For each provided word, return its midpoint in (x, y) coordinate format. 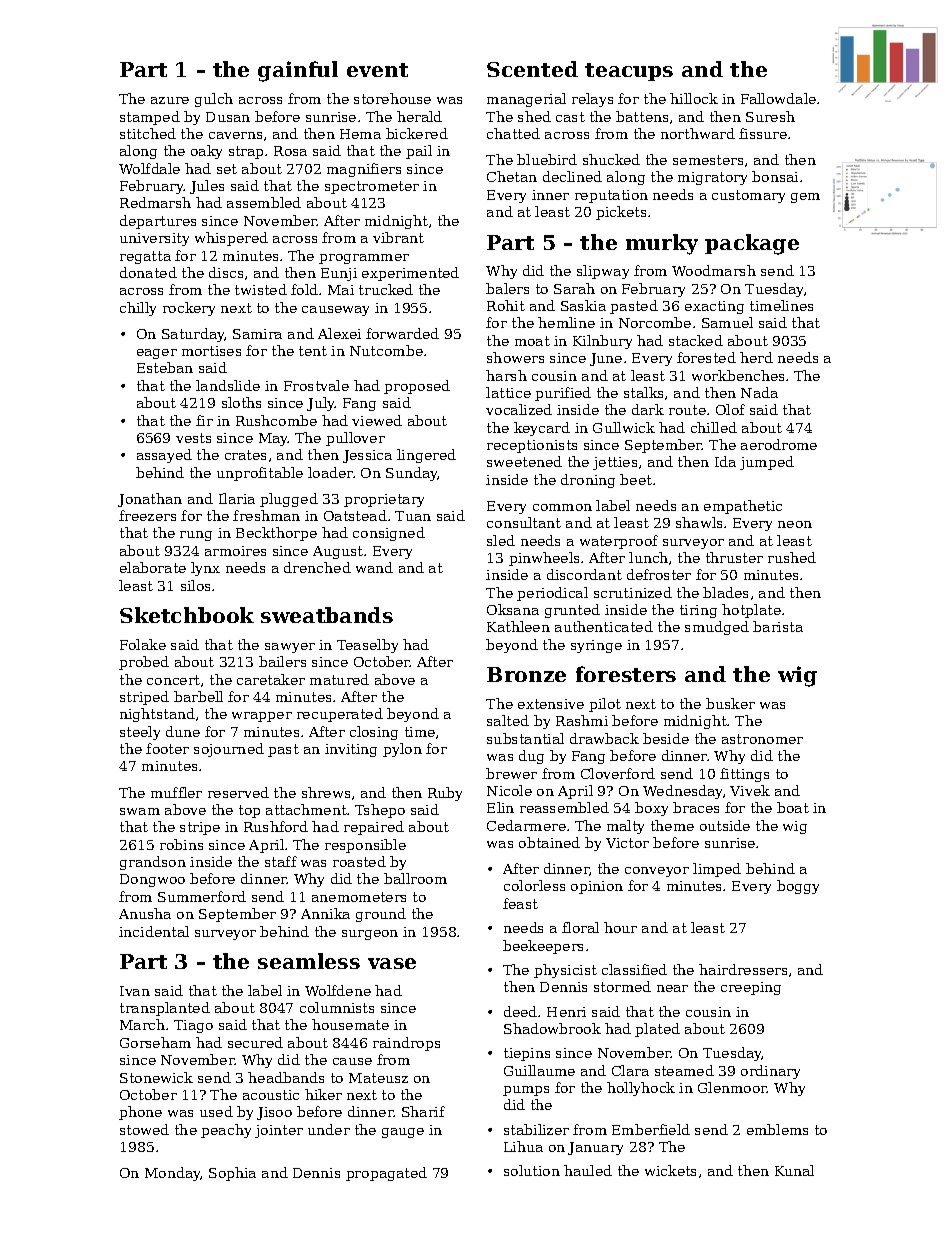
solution (532, 1170)
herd (756, 357)
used (216, 1111)
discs (226, 272)
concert (173, 680)
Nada (759, 392)
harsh (506, 375)
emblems (777, 1129)
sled (501, 540)
